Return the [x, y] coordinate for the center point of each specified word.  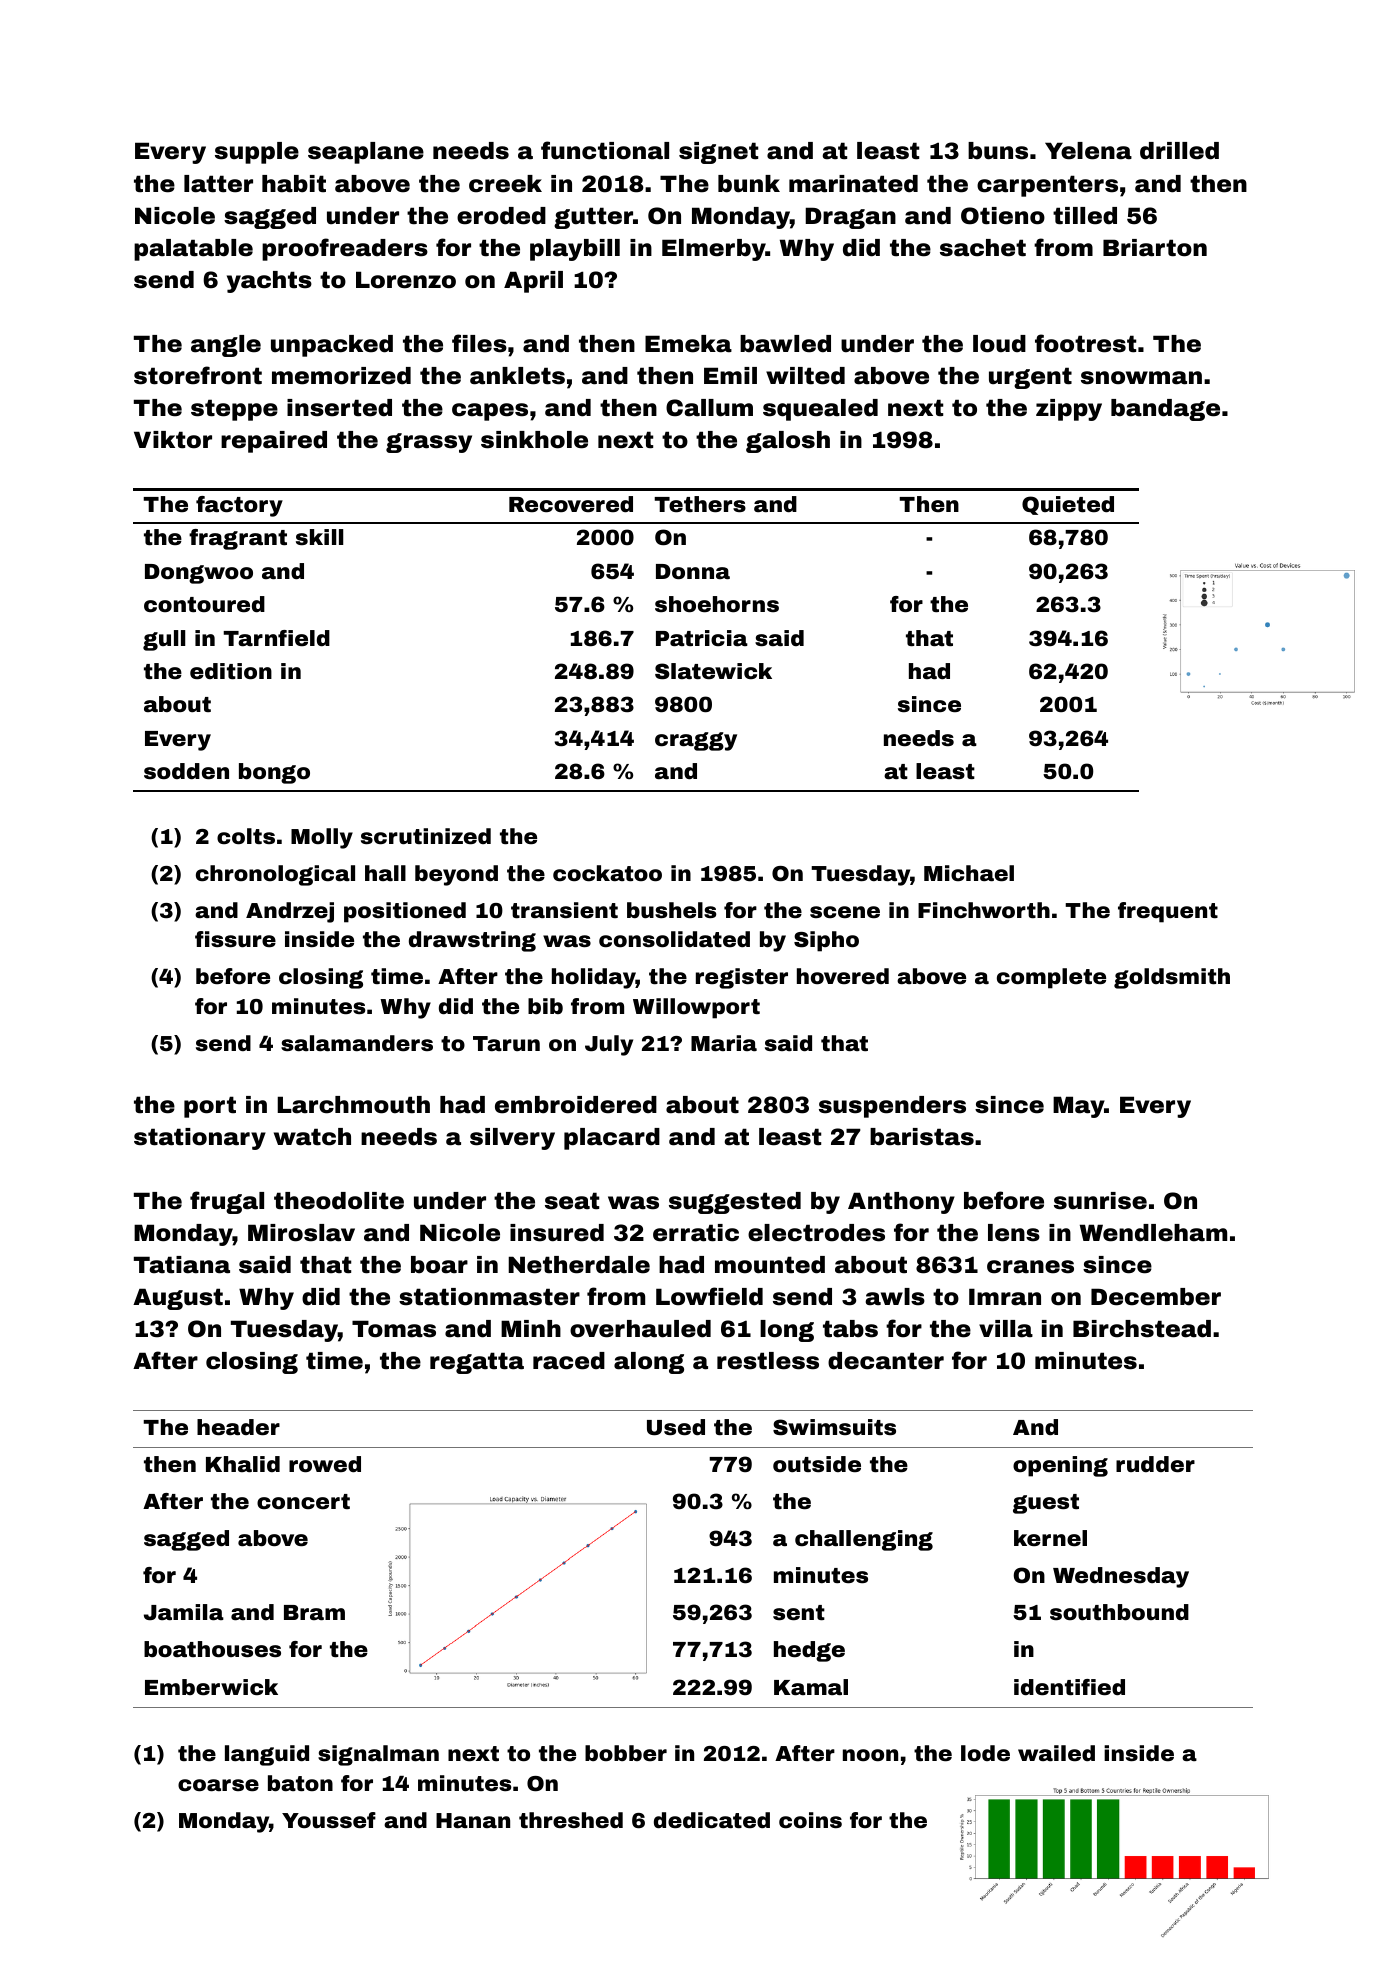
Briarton [1155, 248]
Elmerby [714, 250]
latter [218, 184]
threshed [571, 1820]
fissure [235, 939]
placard [612, 1139]
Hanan [473, 1820]
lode [985, 1753]
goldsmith [1172, 978]
